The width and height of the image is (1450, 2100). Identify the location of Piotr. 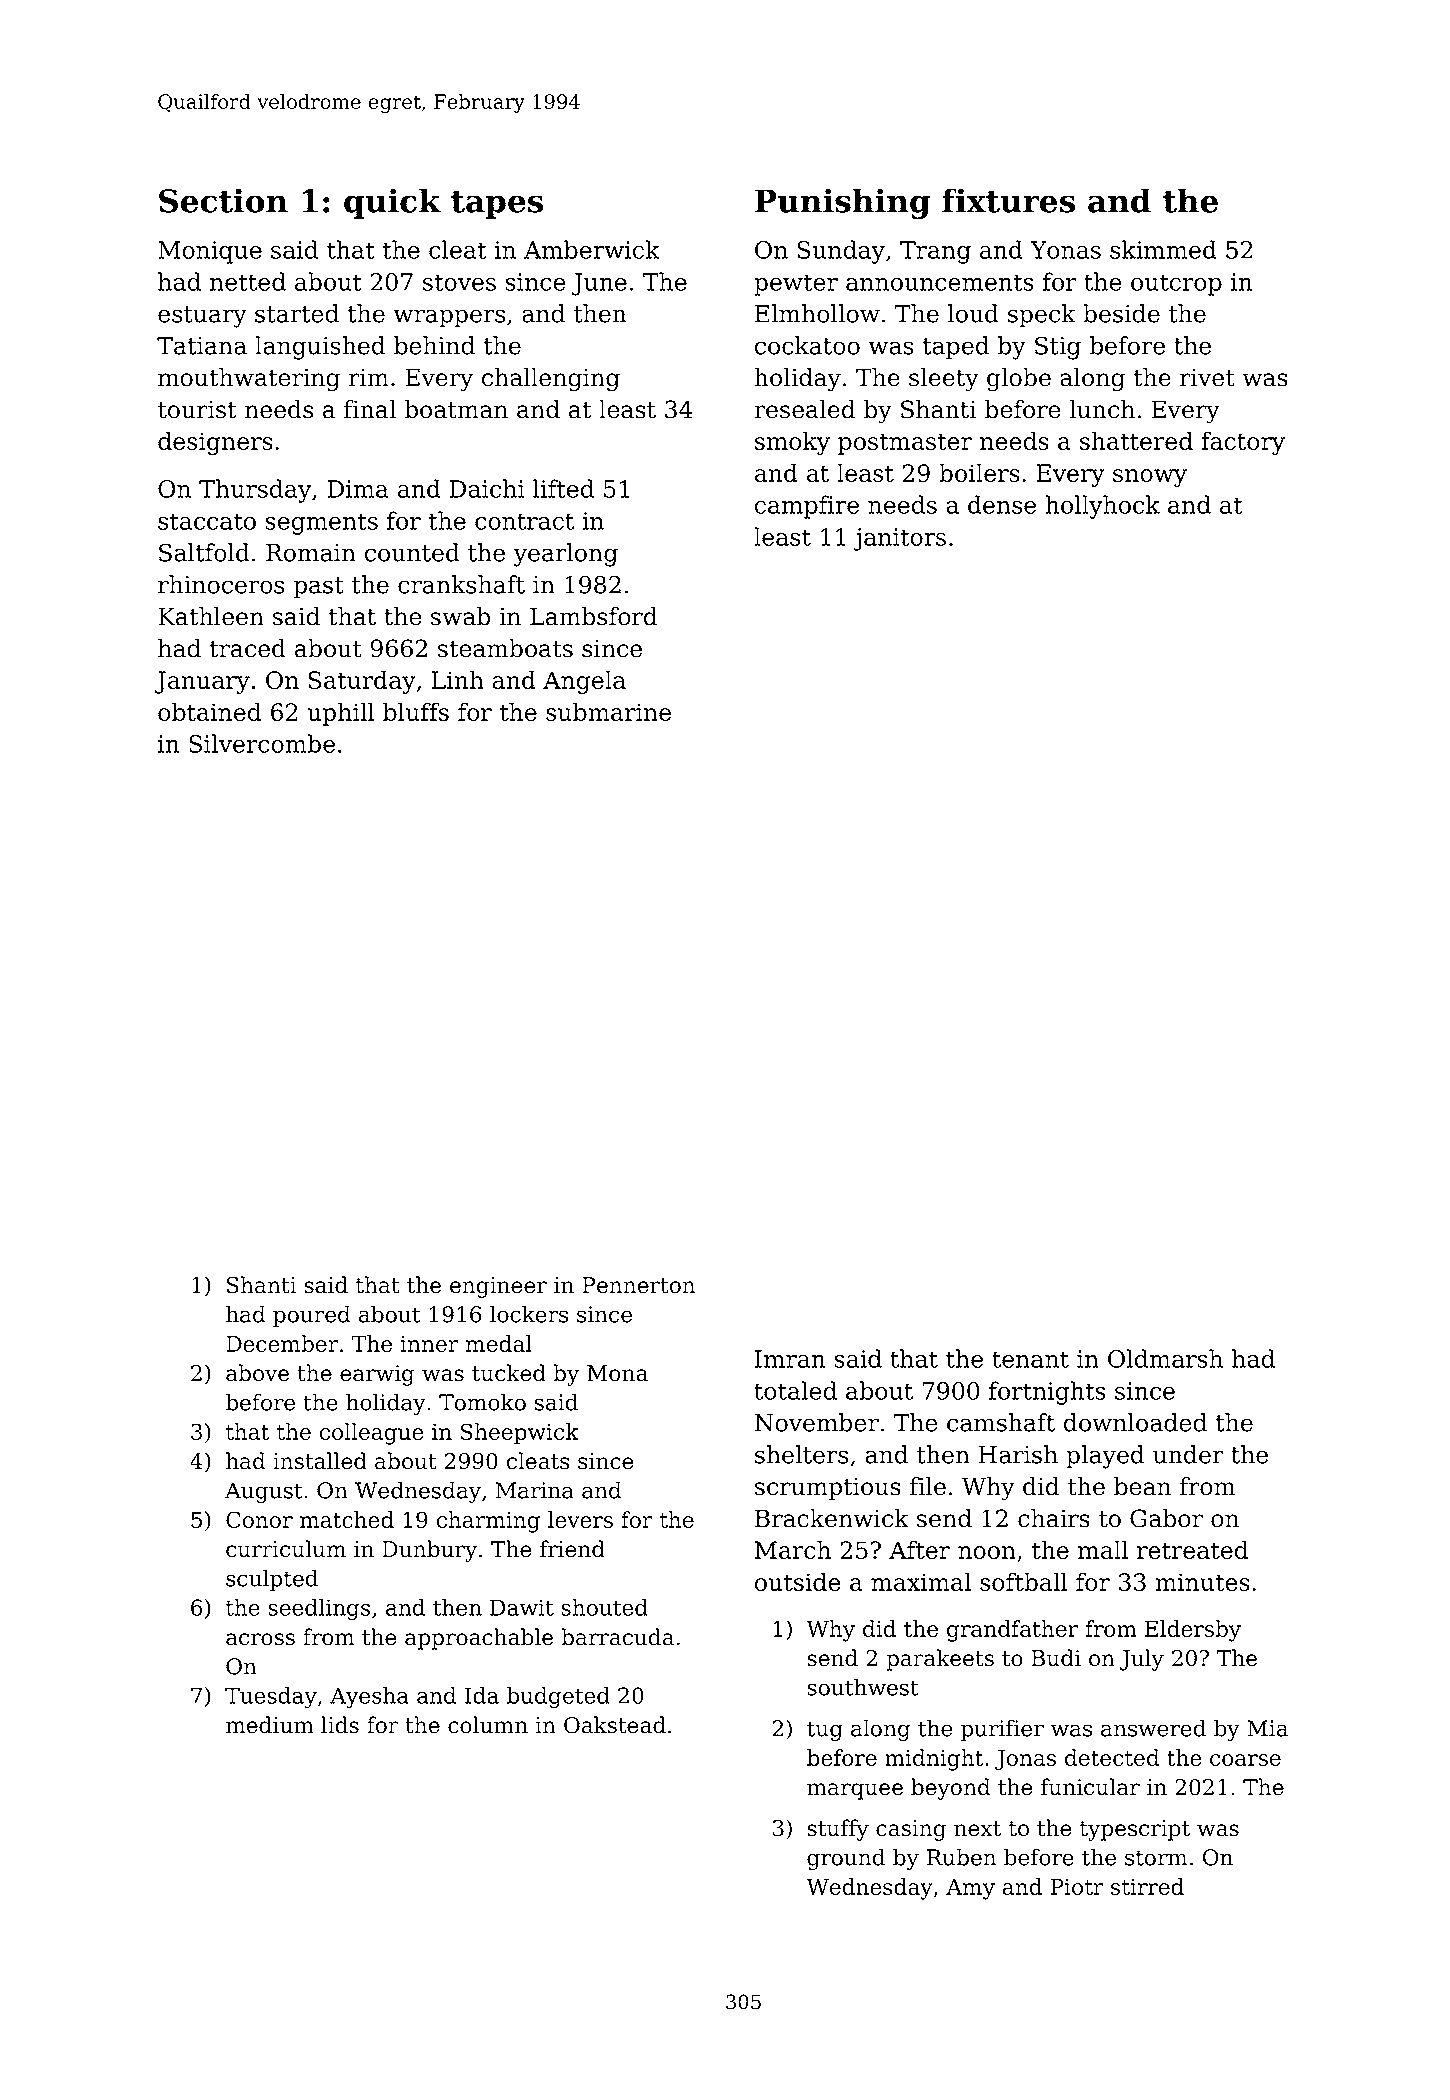
(1077, 1887).
